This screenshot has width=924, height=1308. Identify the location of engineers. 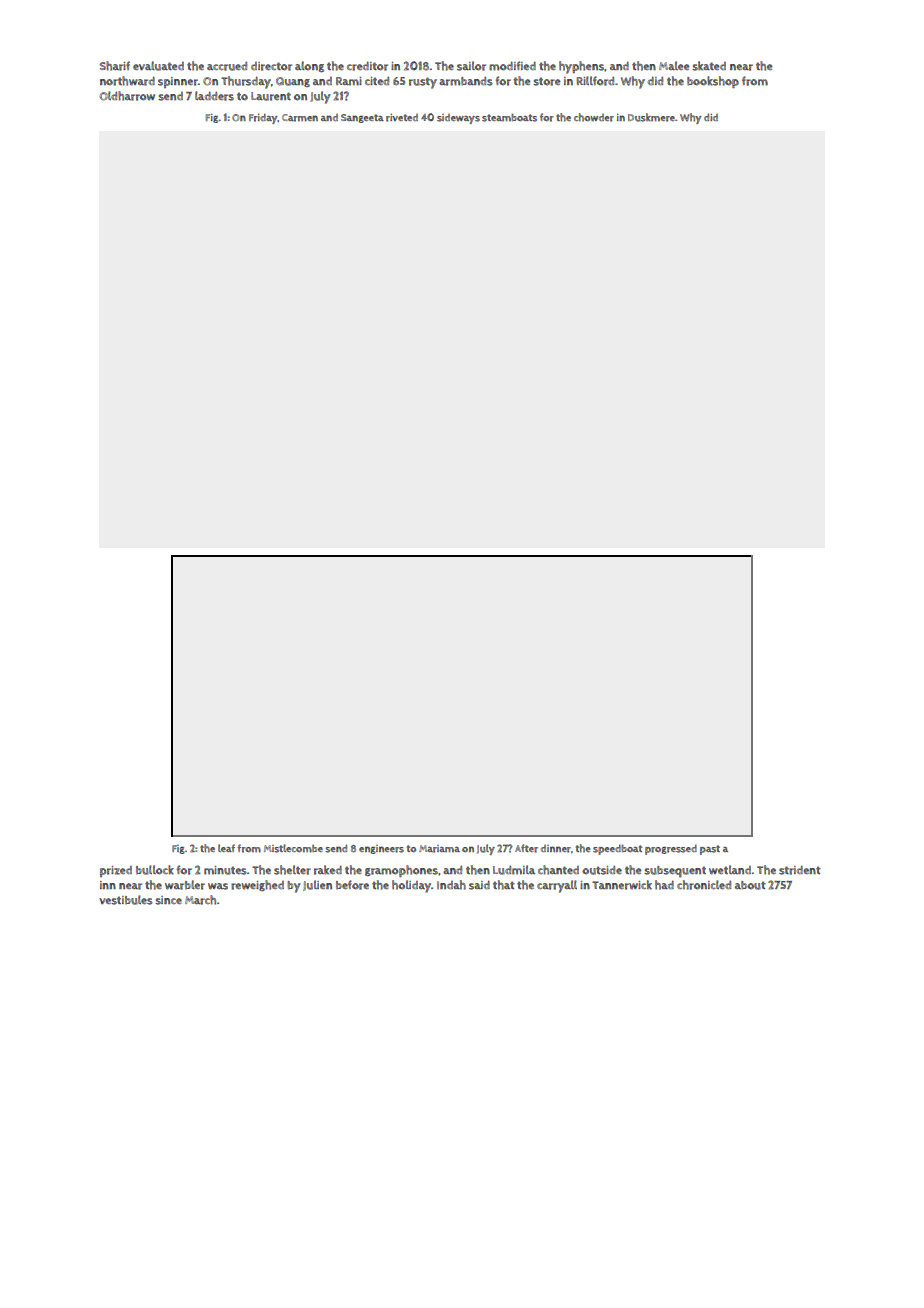
(381, 849).
